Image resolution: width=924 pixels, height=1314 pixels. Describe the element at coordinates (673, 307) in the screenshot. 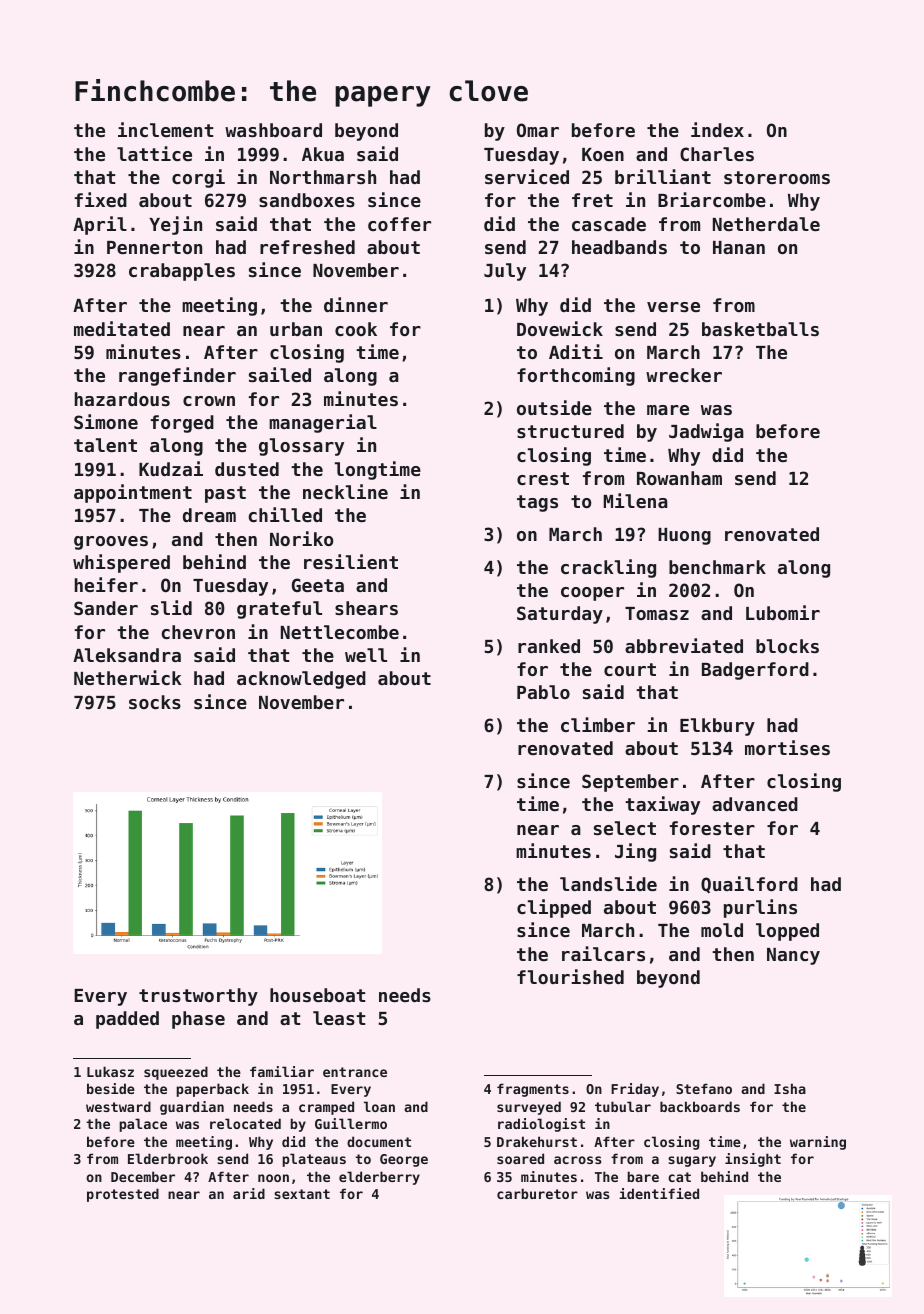

I see `verse` at that location.
